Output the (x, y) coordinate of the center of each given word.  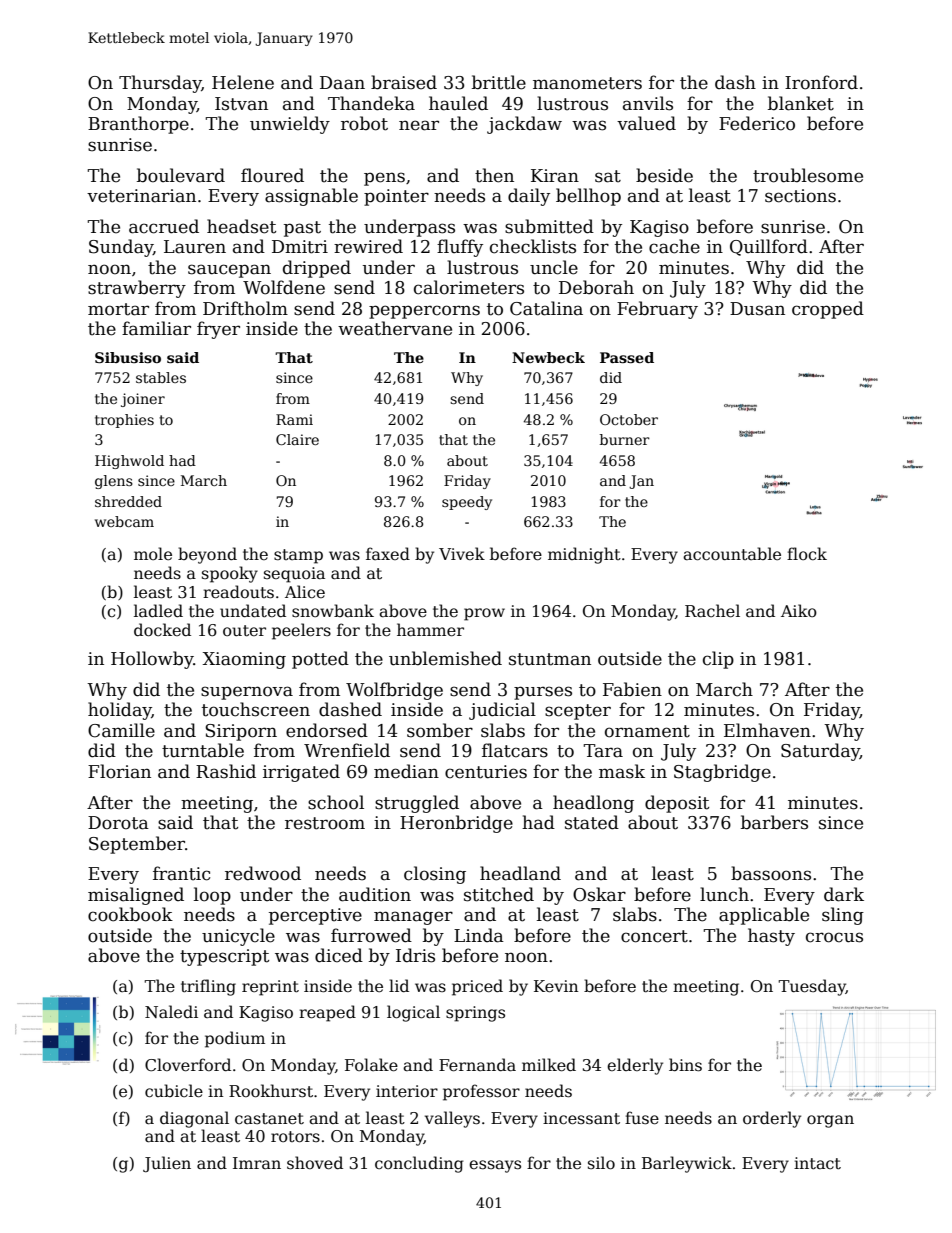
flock (807, 553)
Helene (243, 82)
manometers (587, 83)
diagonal (194, 1119)
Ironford (821, 82)
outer (244, 630)
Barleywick (687, 1164)
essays (495, 1166)
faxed (388, 553)
